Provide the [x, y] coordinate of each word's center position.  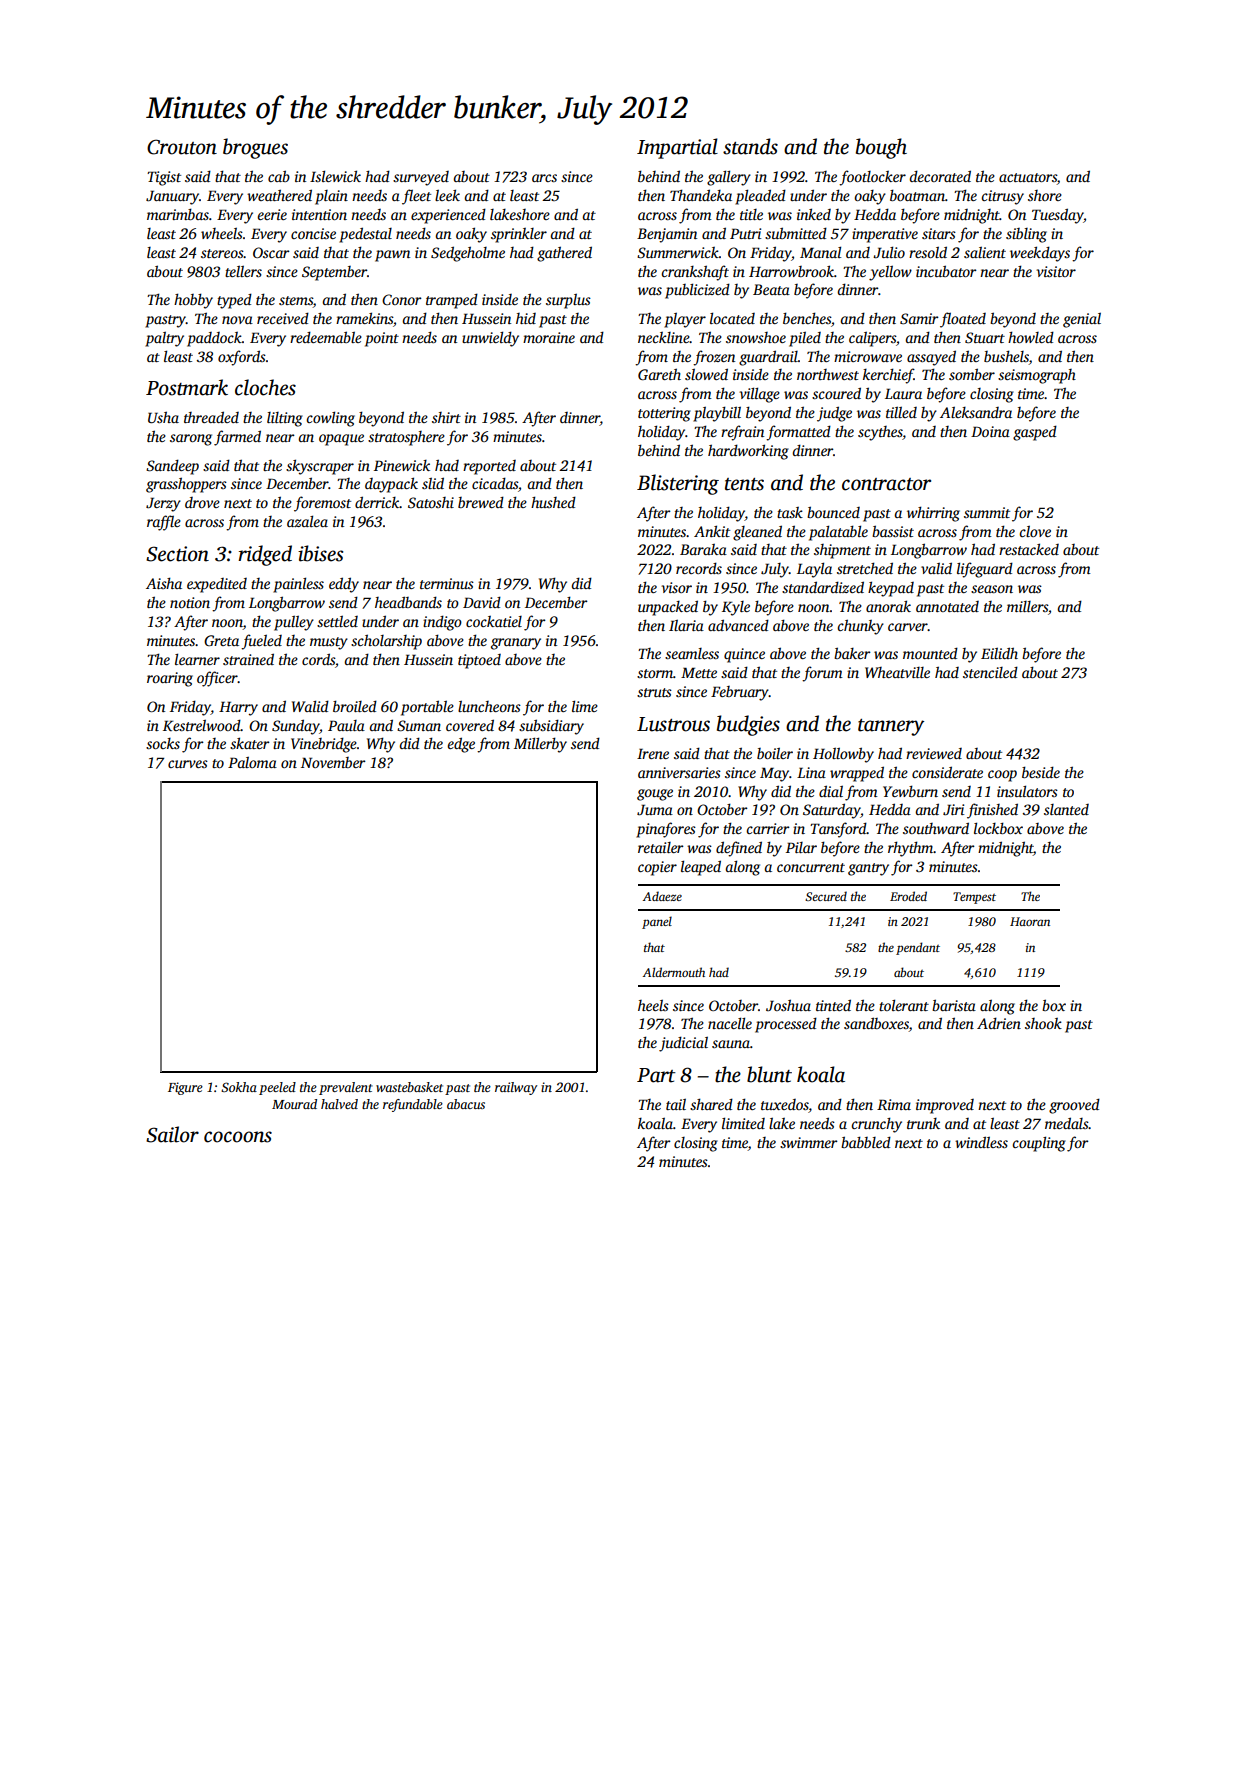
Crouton [182, 147]
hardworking [748, 452]
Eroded [908, 896]
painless [298, 585]
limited [743, 1123]
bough [881, 148]
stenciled [990, 672]
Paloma [252, 762]
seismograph [1037, 376]
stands [750, 146]
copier [657, 868]
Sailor [172, 1134]
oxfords [242, 358]
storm [655, 673]
